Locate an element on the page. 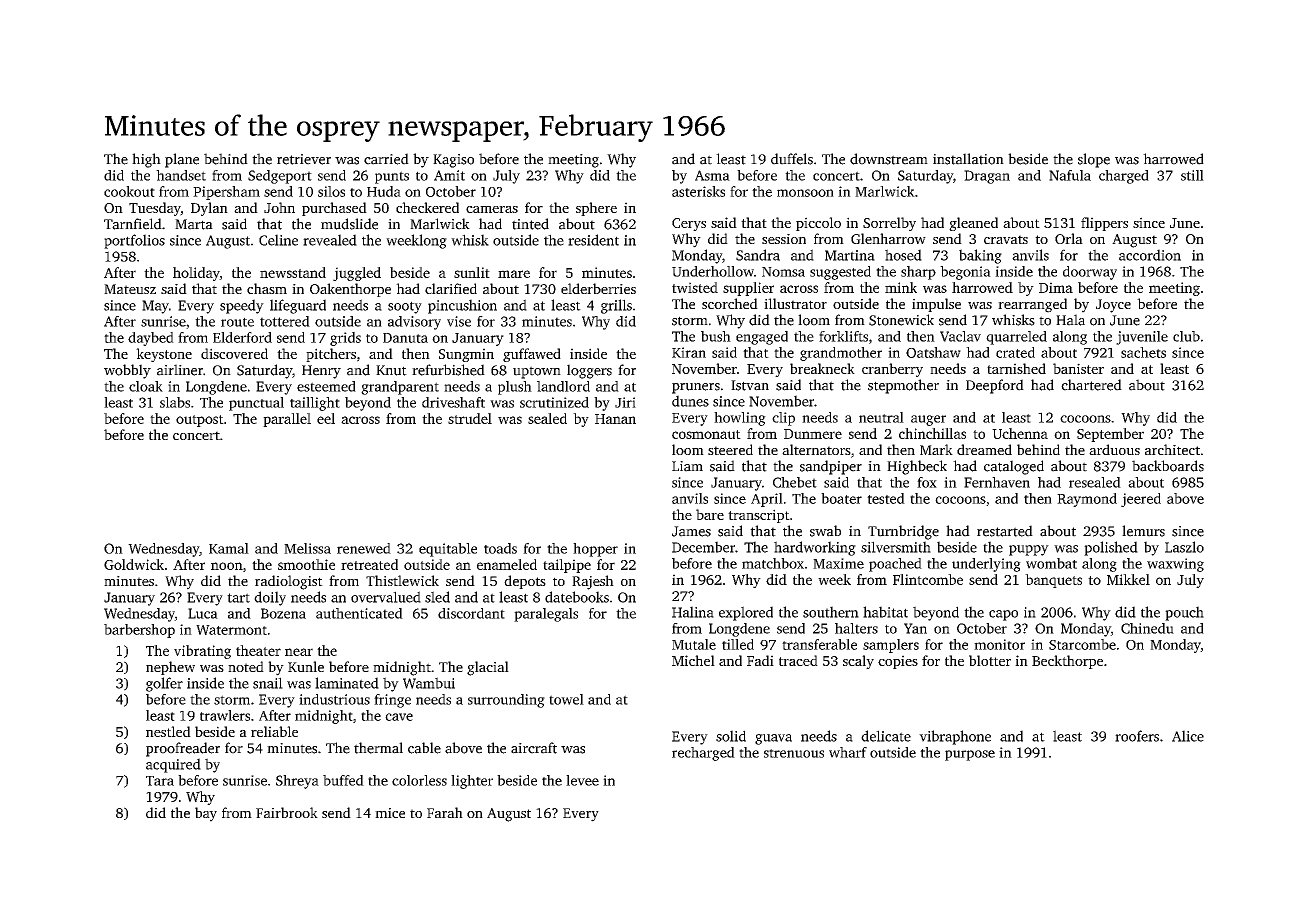 The width and height of the page is (1308, 924). tinted is located at coordinates (530, 224).
